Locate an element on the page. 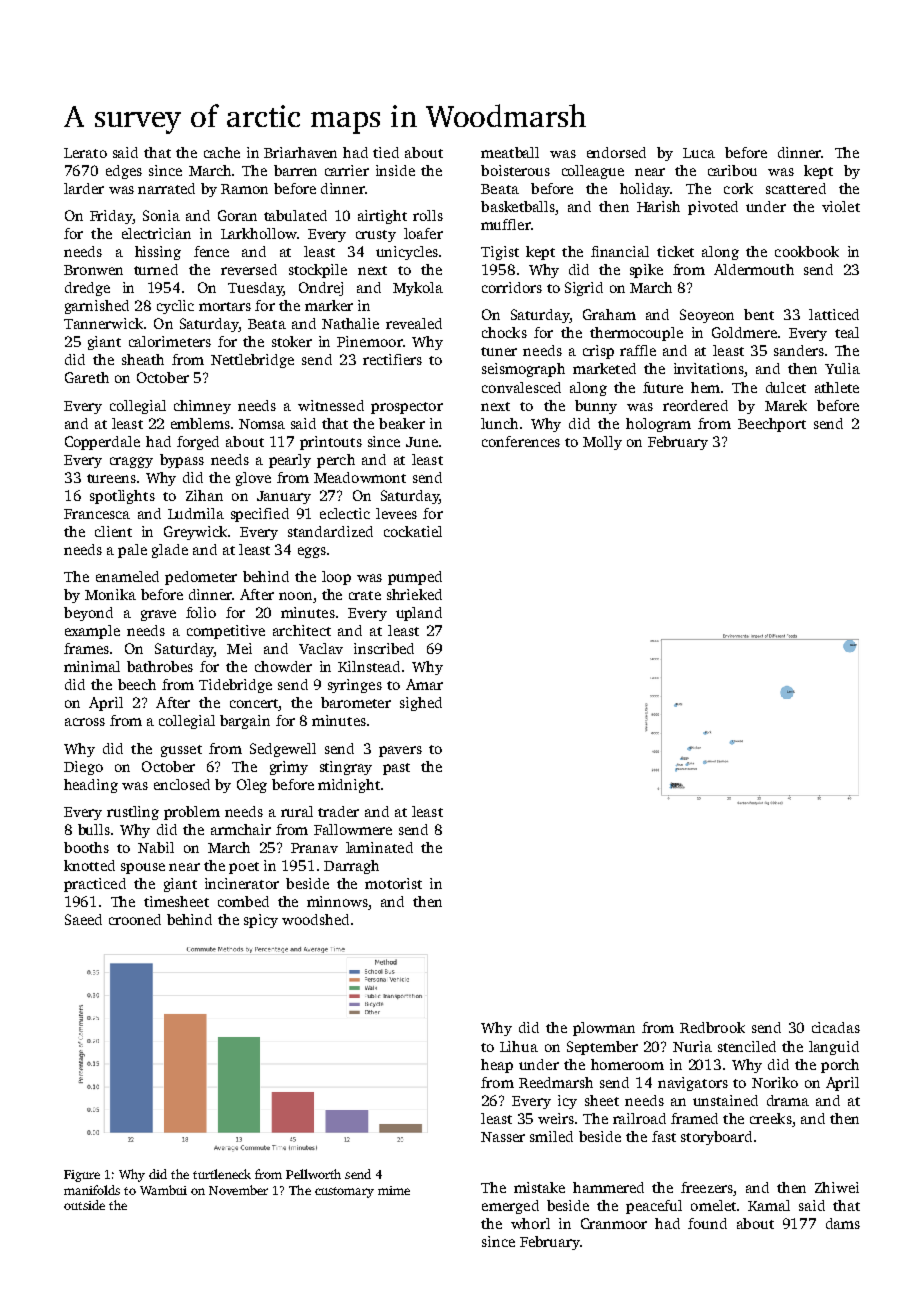 Image resolution: width=924 pixels, height=1314 pixels. cicadas is located at coordinates (836, 1027).
